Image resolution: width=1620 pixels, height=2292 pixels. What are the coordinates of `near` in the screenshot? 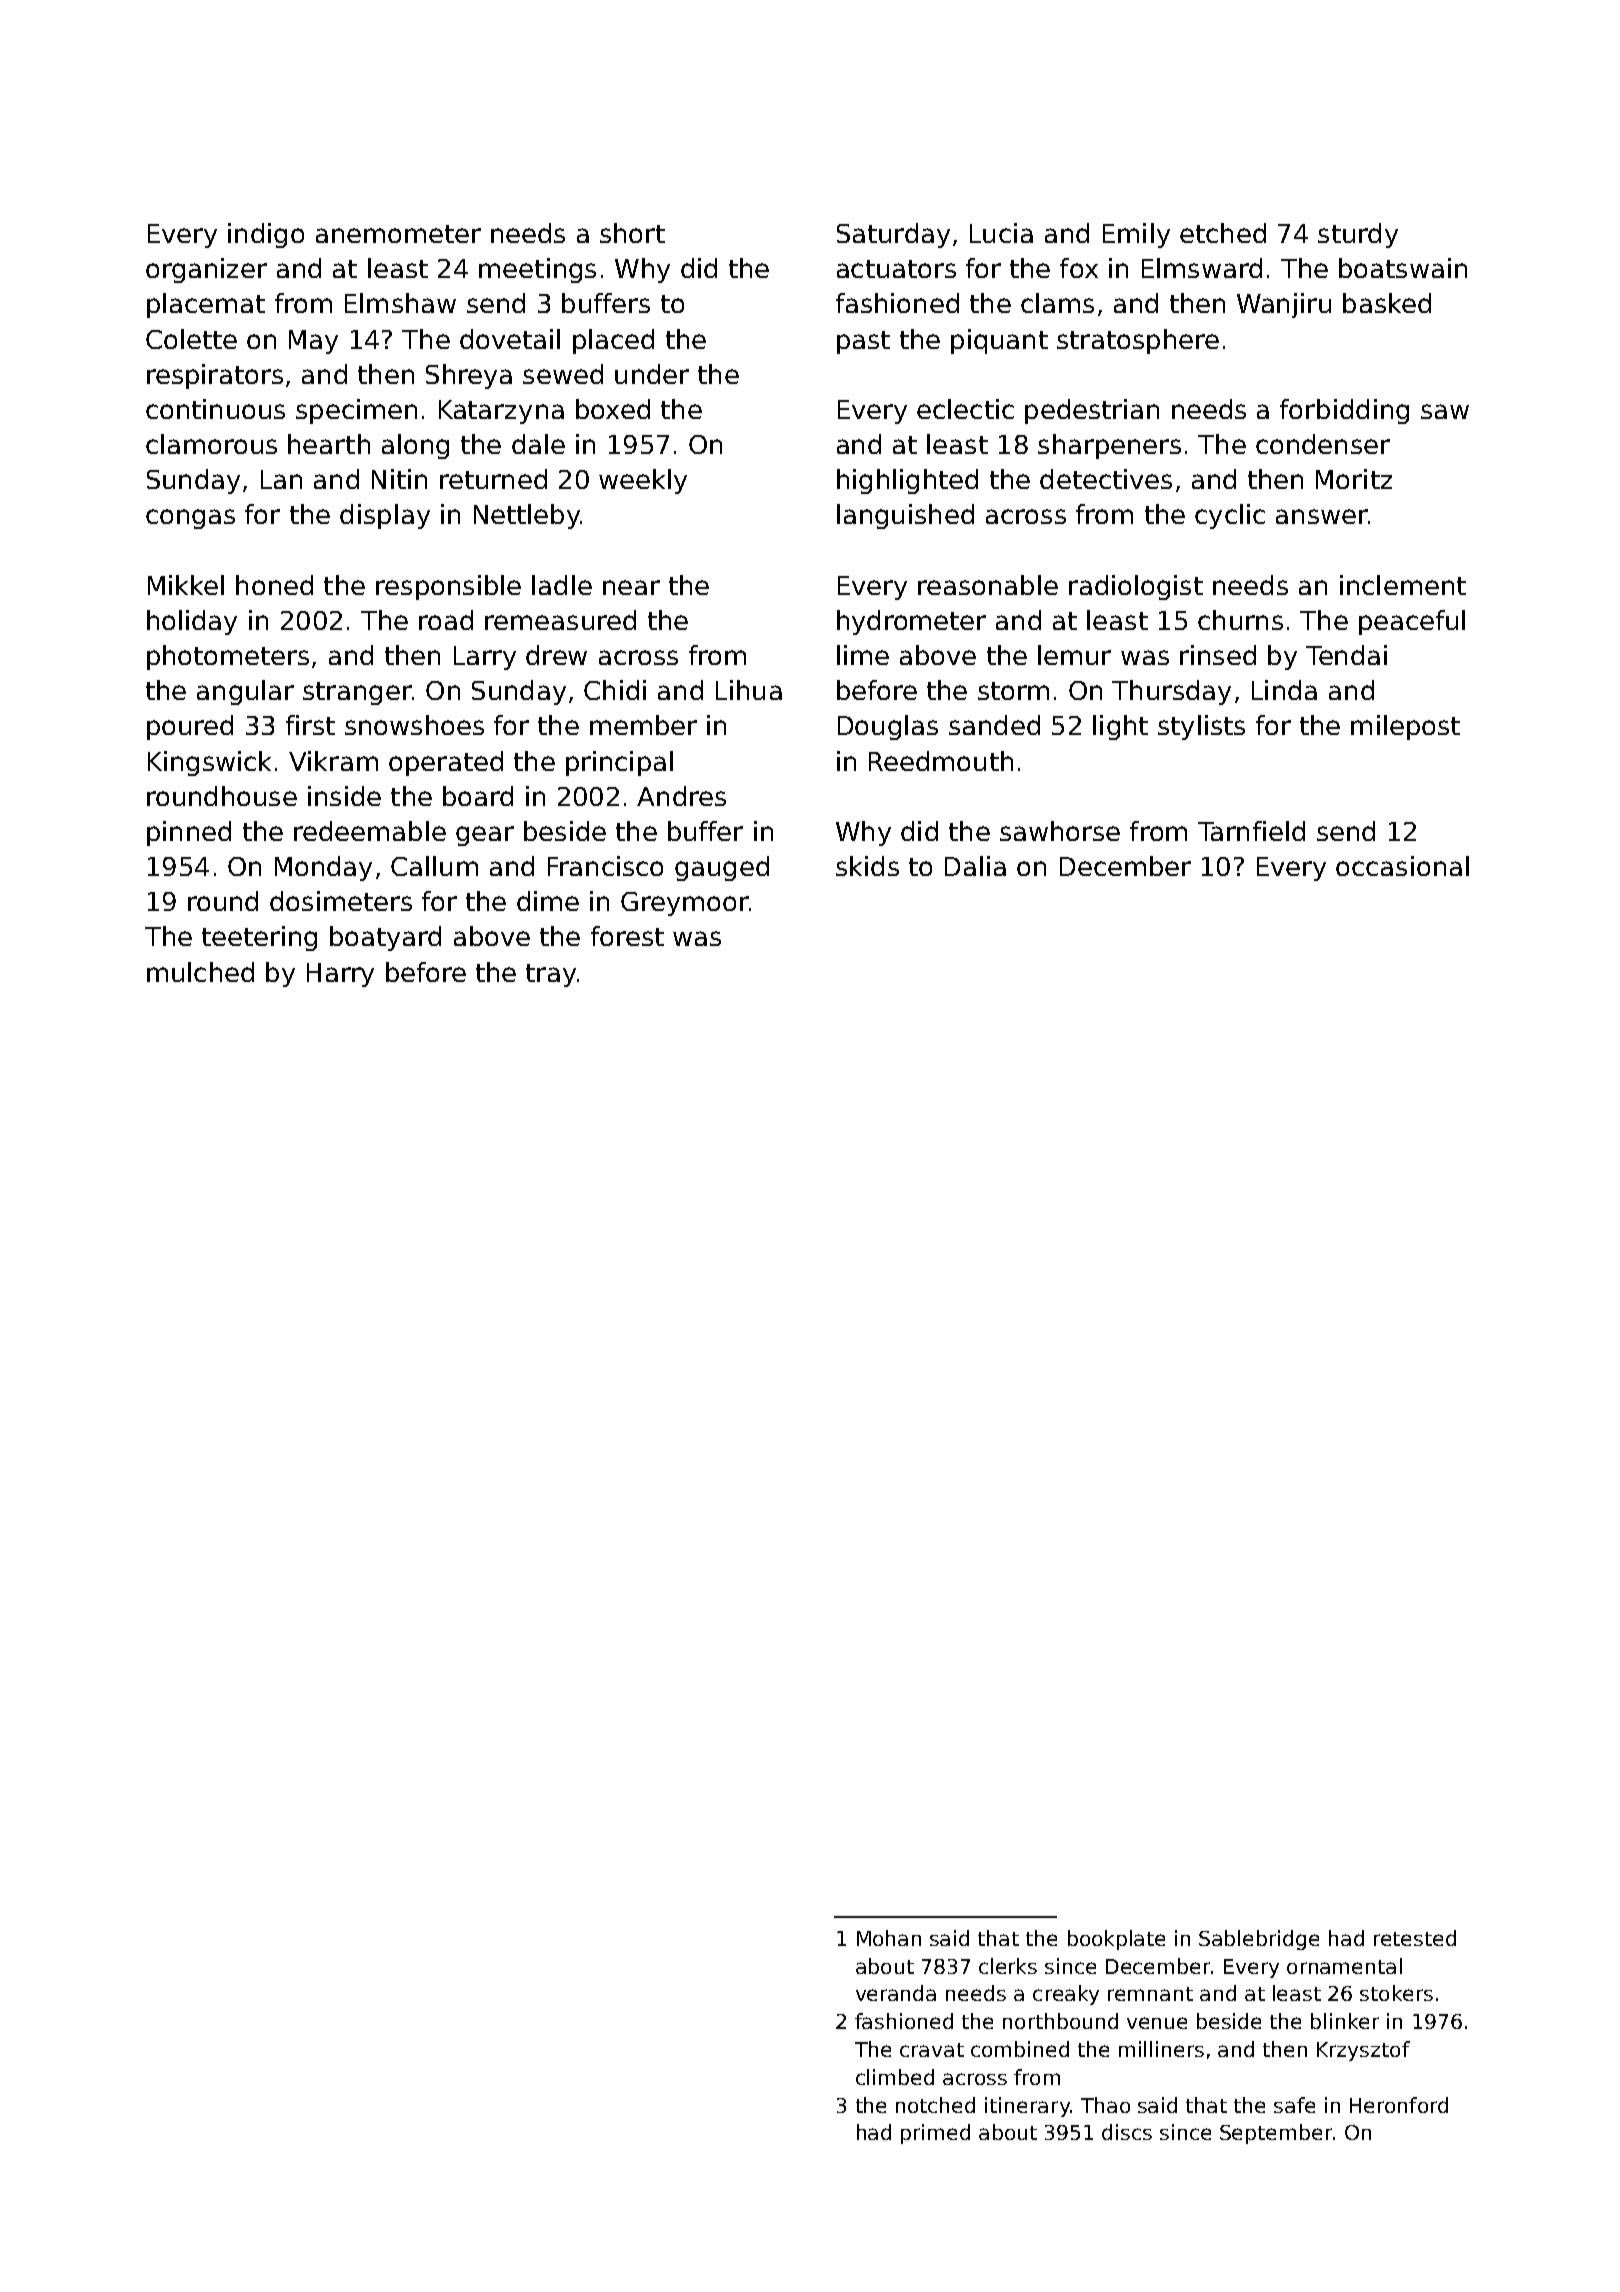 It's located at (631, 587).
